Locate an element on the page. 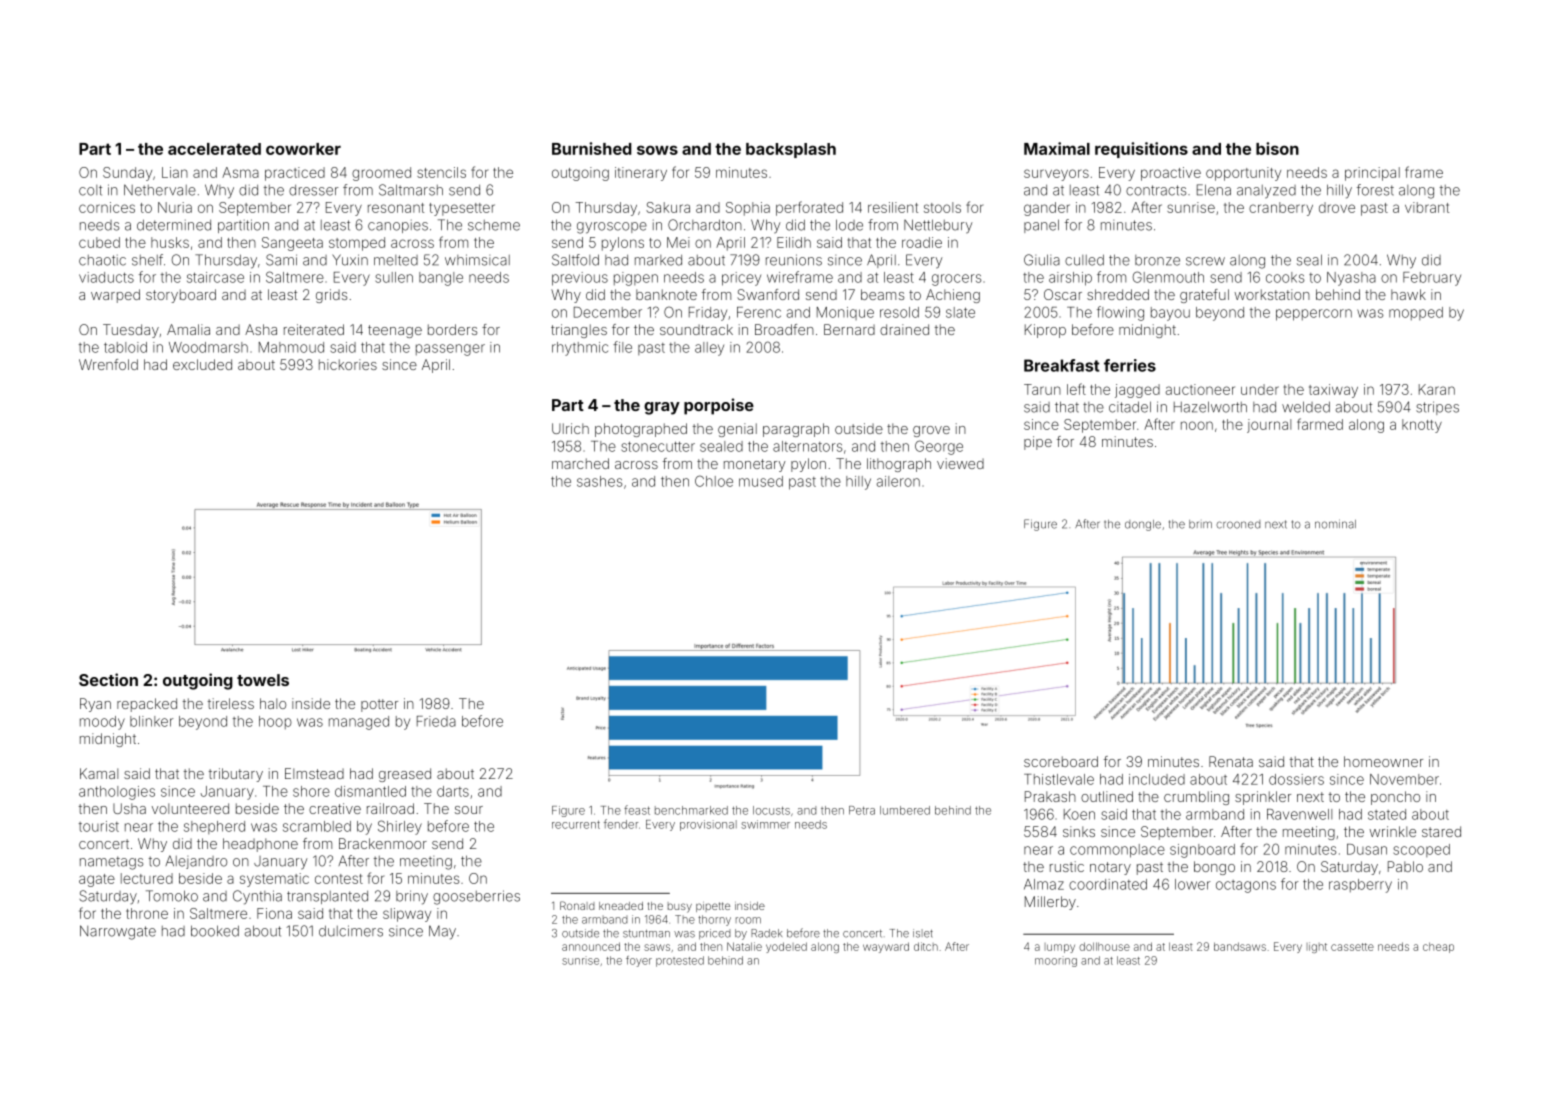  Burnished is located at coordinates (592, 148).
